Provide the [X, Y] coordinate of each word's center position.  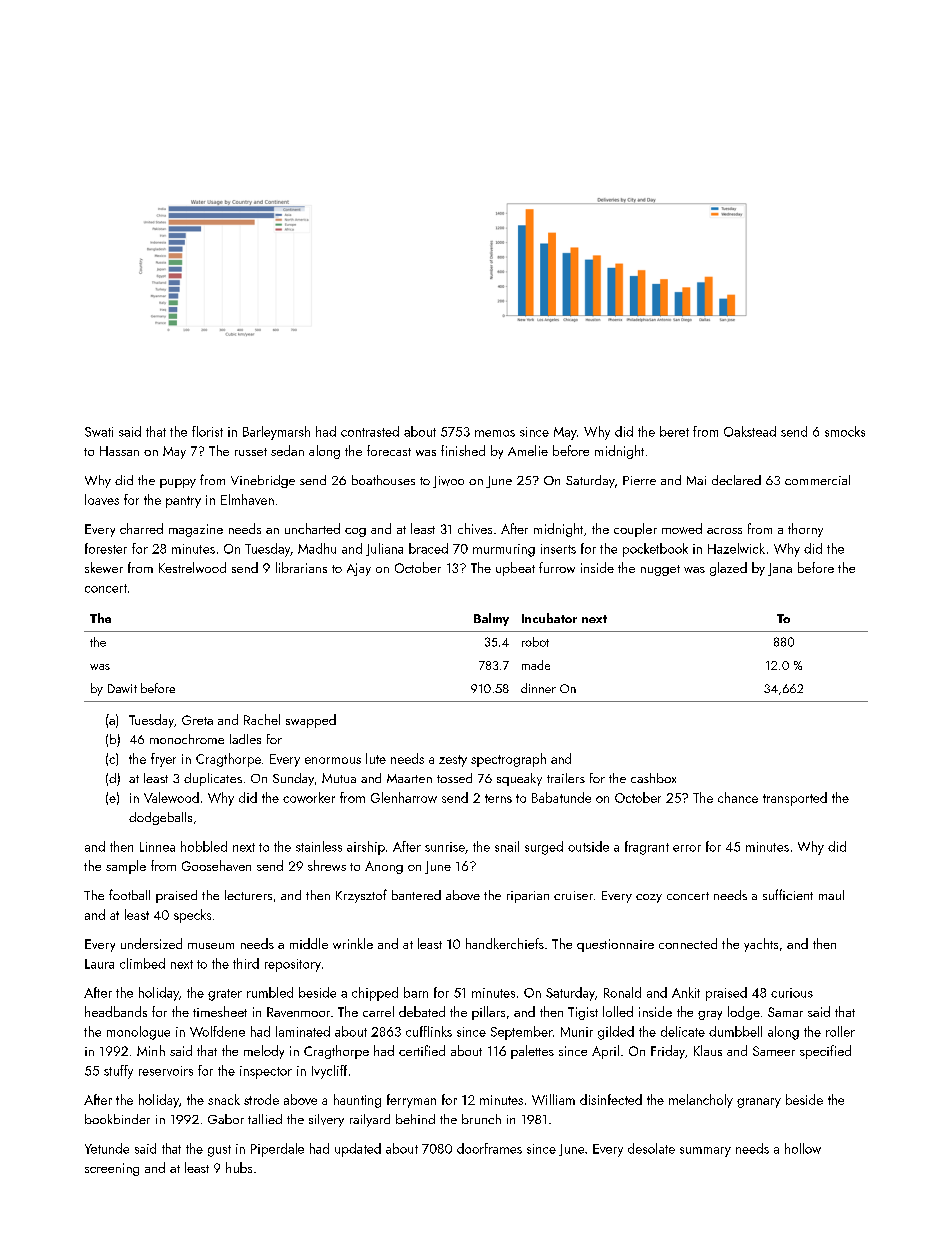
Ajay [359, 569]
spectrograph [508, 760]
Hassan [119, 451]
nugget [660, 570]
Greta [197, 720]
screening [112, 1169]
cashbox [653, 778]
